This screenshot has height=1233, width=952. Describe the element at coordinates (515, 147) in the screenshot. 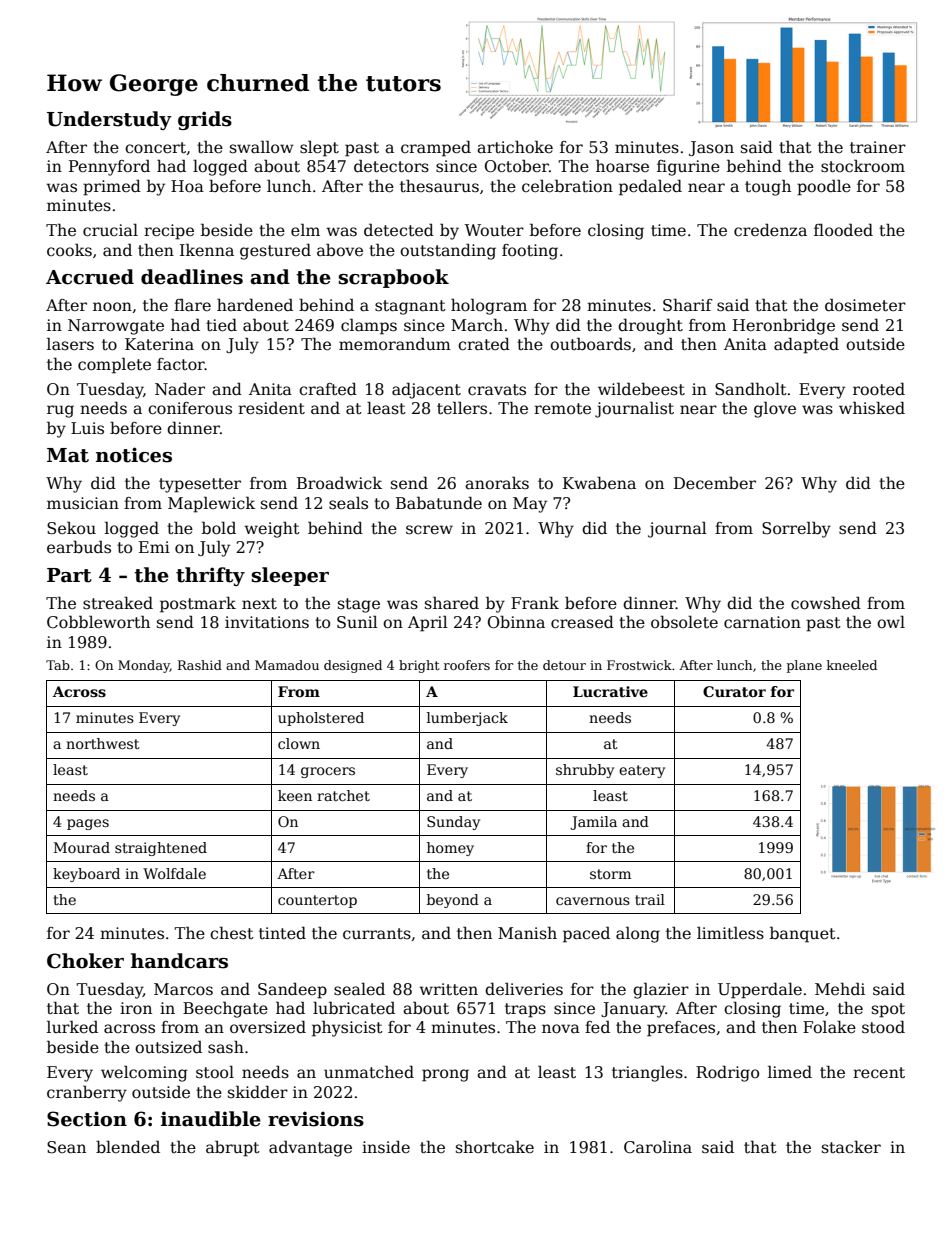

I see `artichoke` at that location.
